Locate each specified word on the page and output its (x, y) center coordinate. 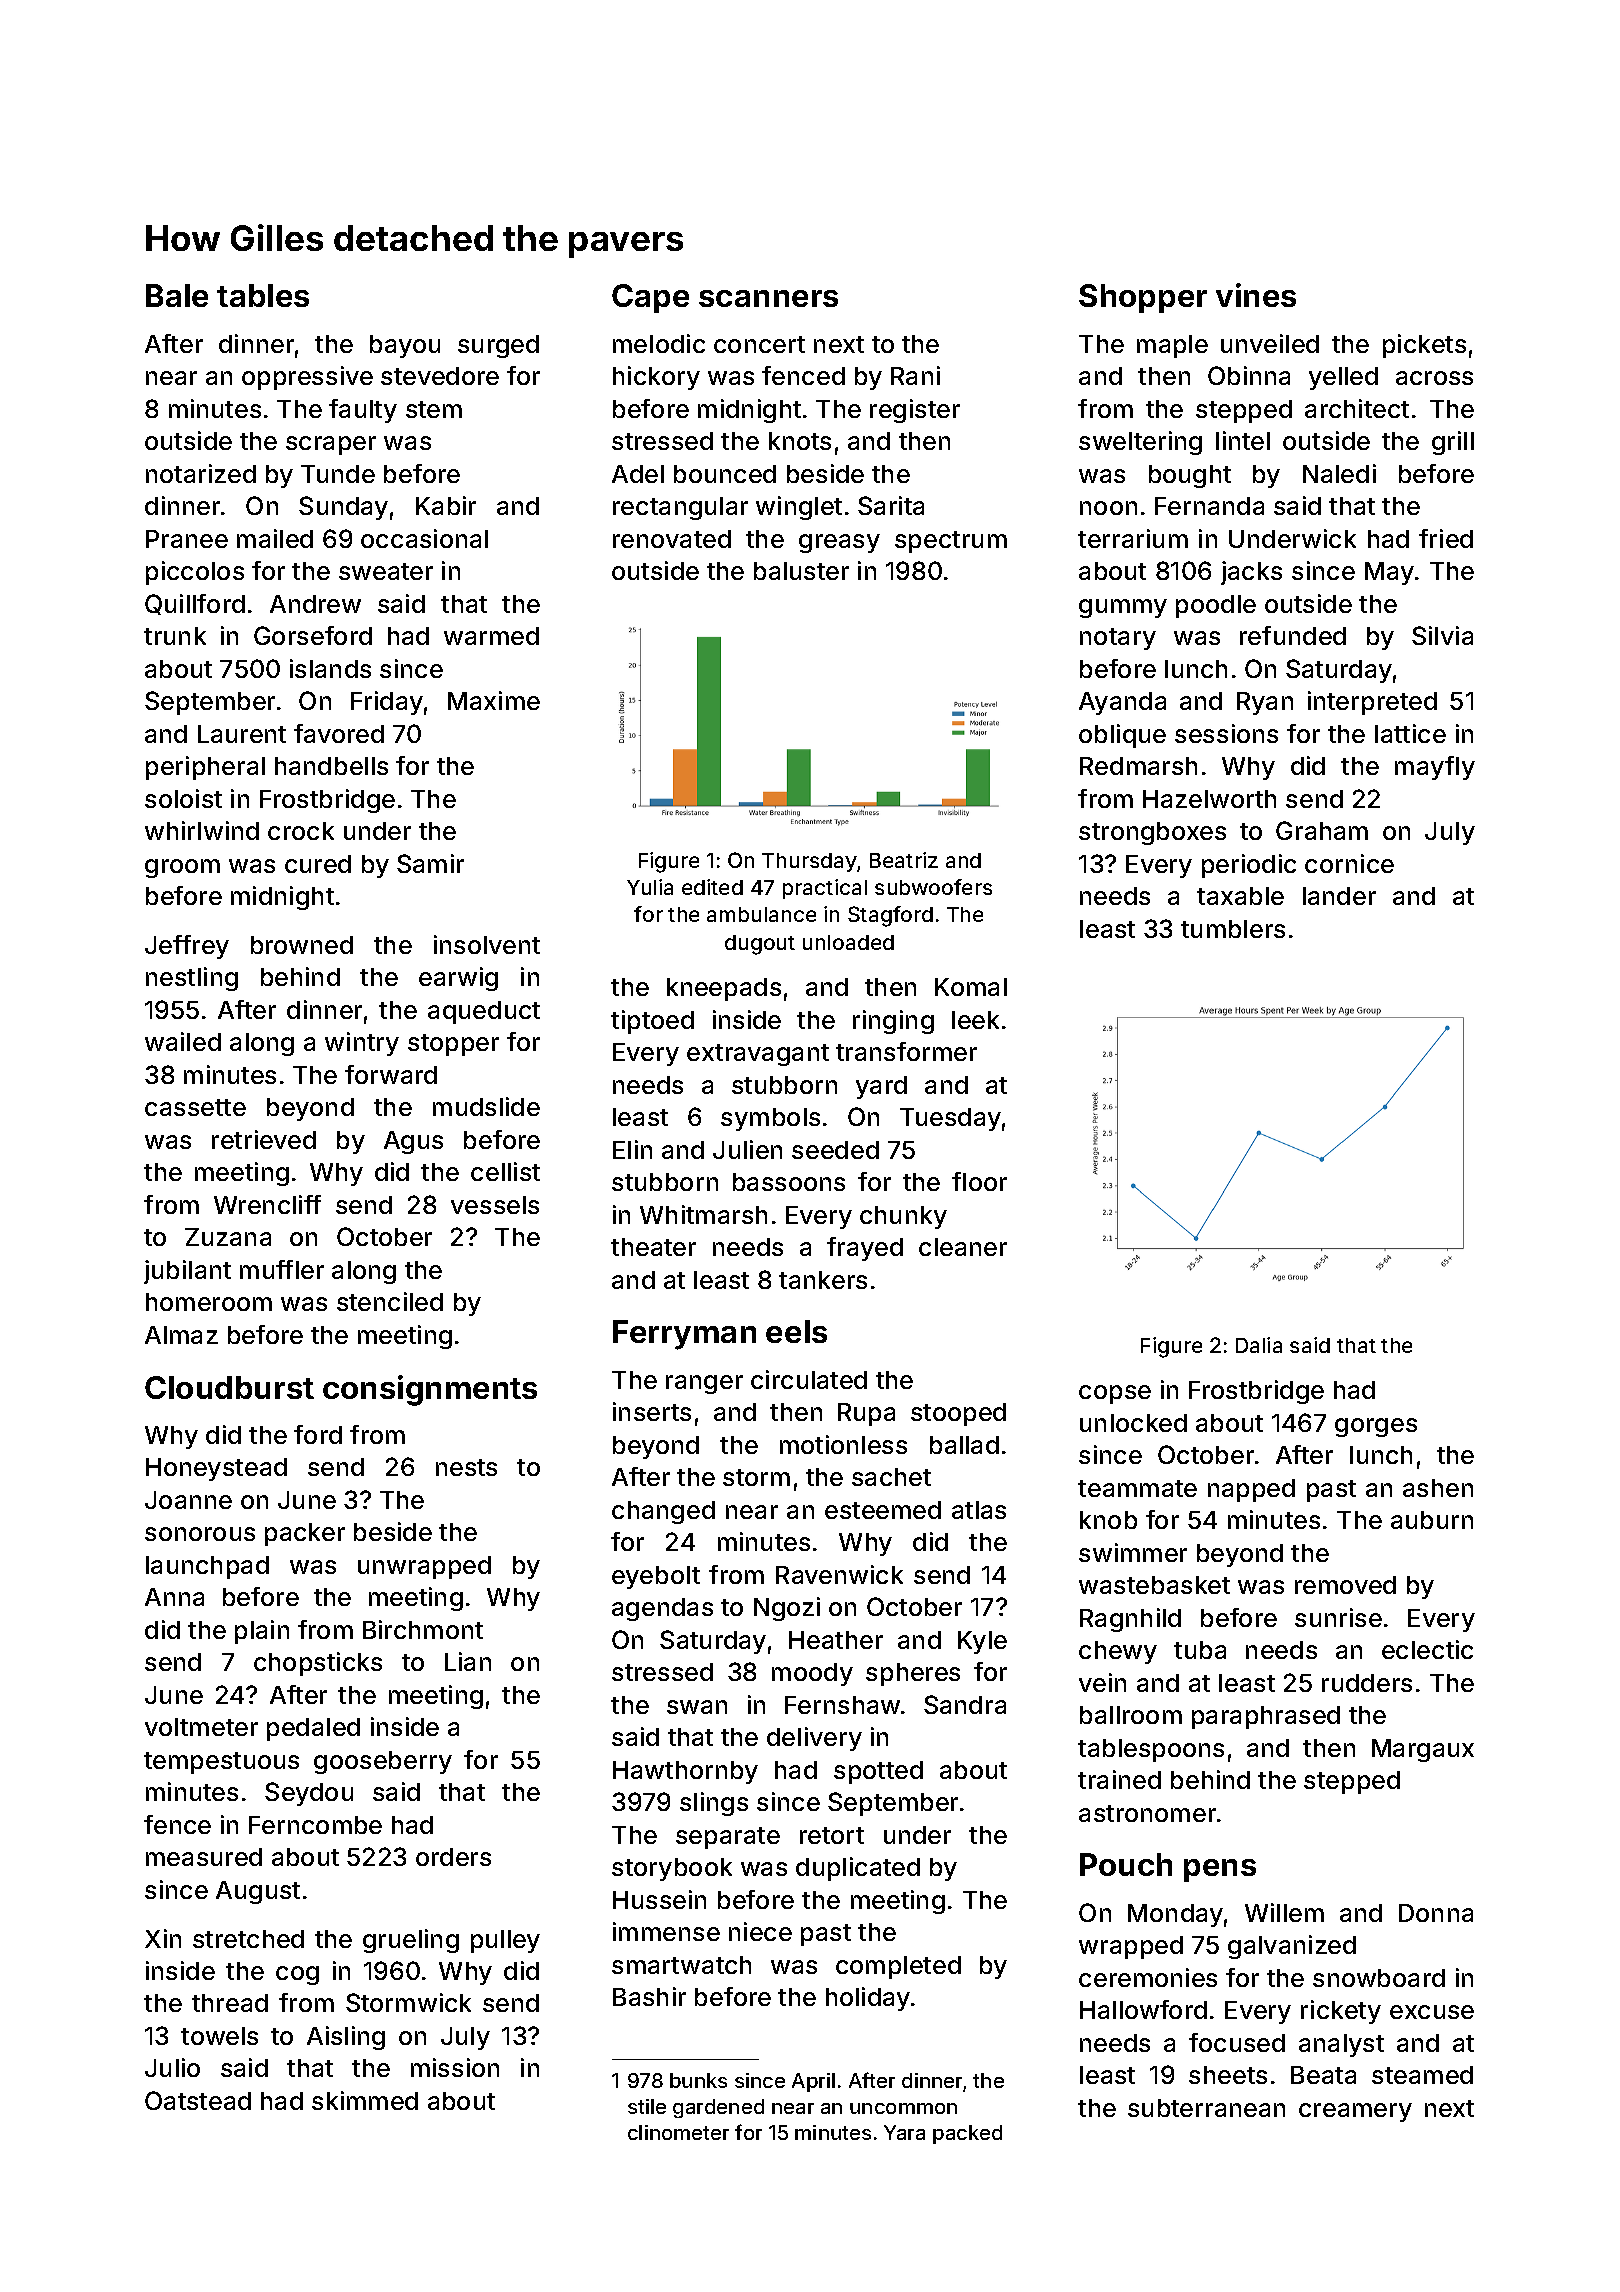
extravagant (758, 1055)
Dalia (1259, 1345)
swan (697, 1707)
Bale (177, 295)
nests (466, 1467)
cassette (195, 1107)
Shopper (1143, 298)
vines (1256, 295)
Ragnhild (1130, 1620)
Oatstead (198, 2100)
